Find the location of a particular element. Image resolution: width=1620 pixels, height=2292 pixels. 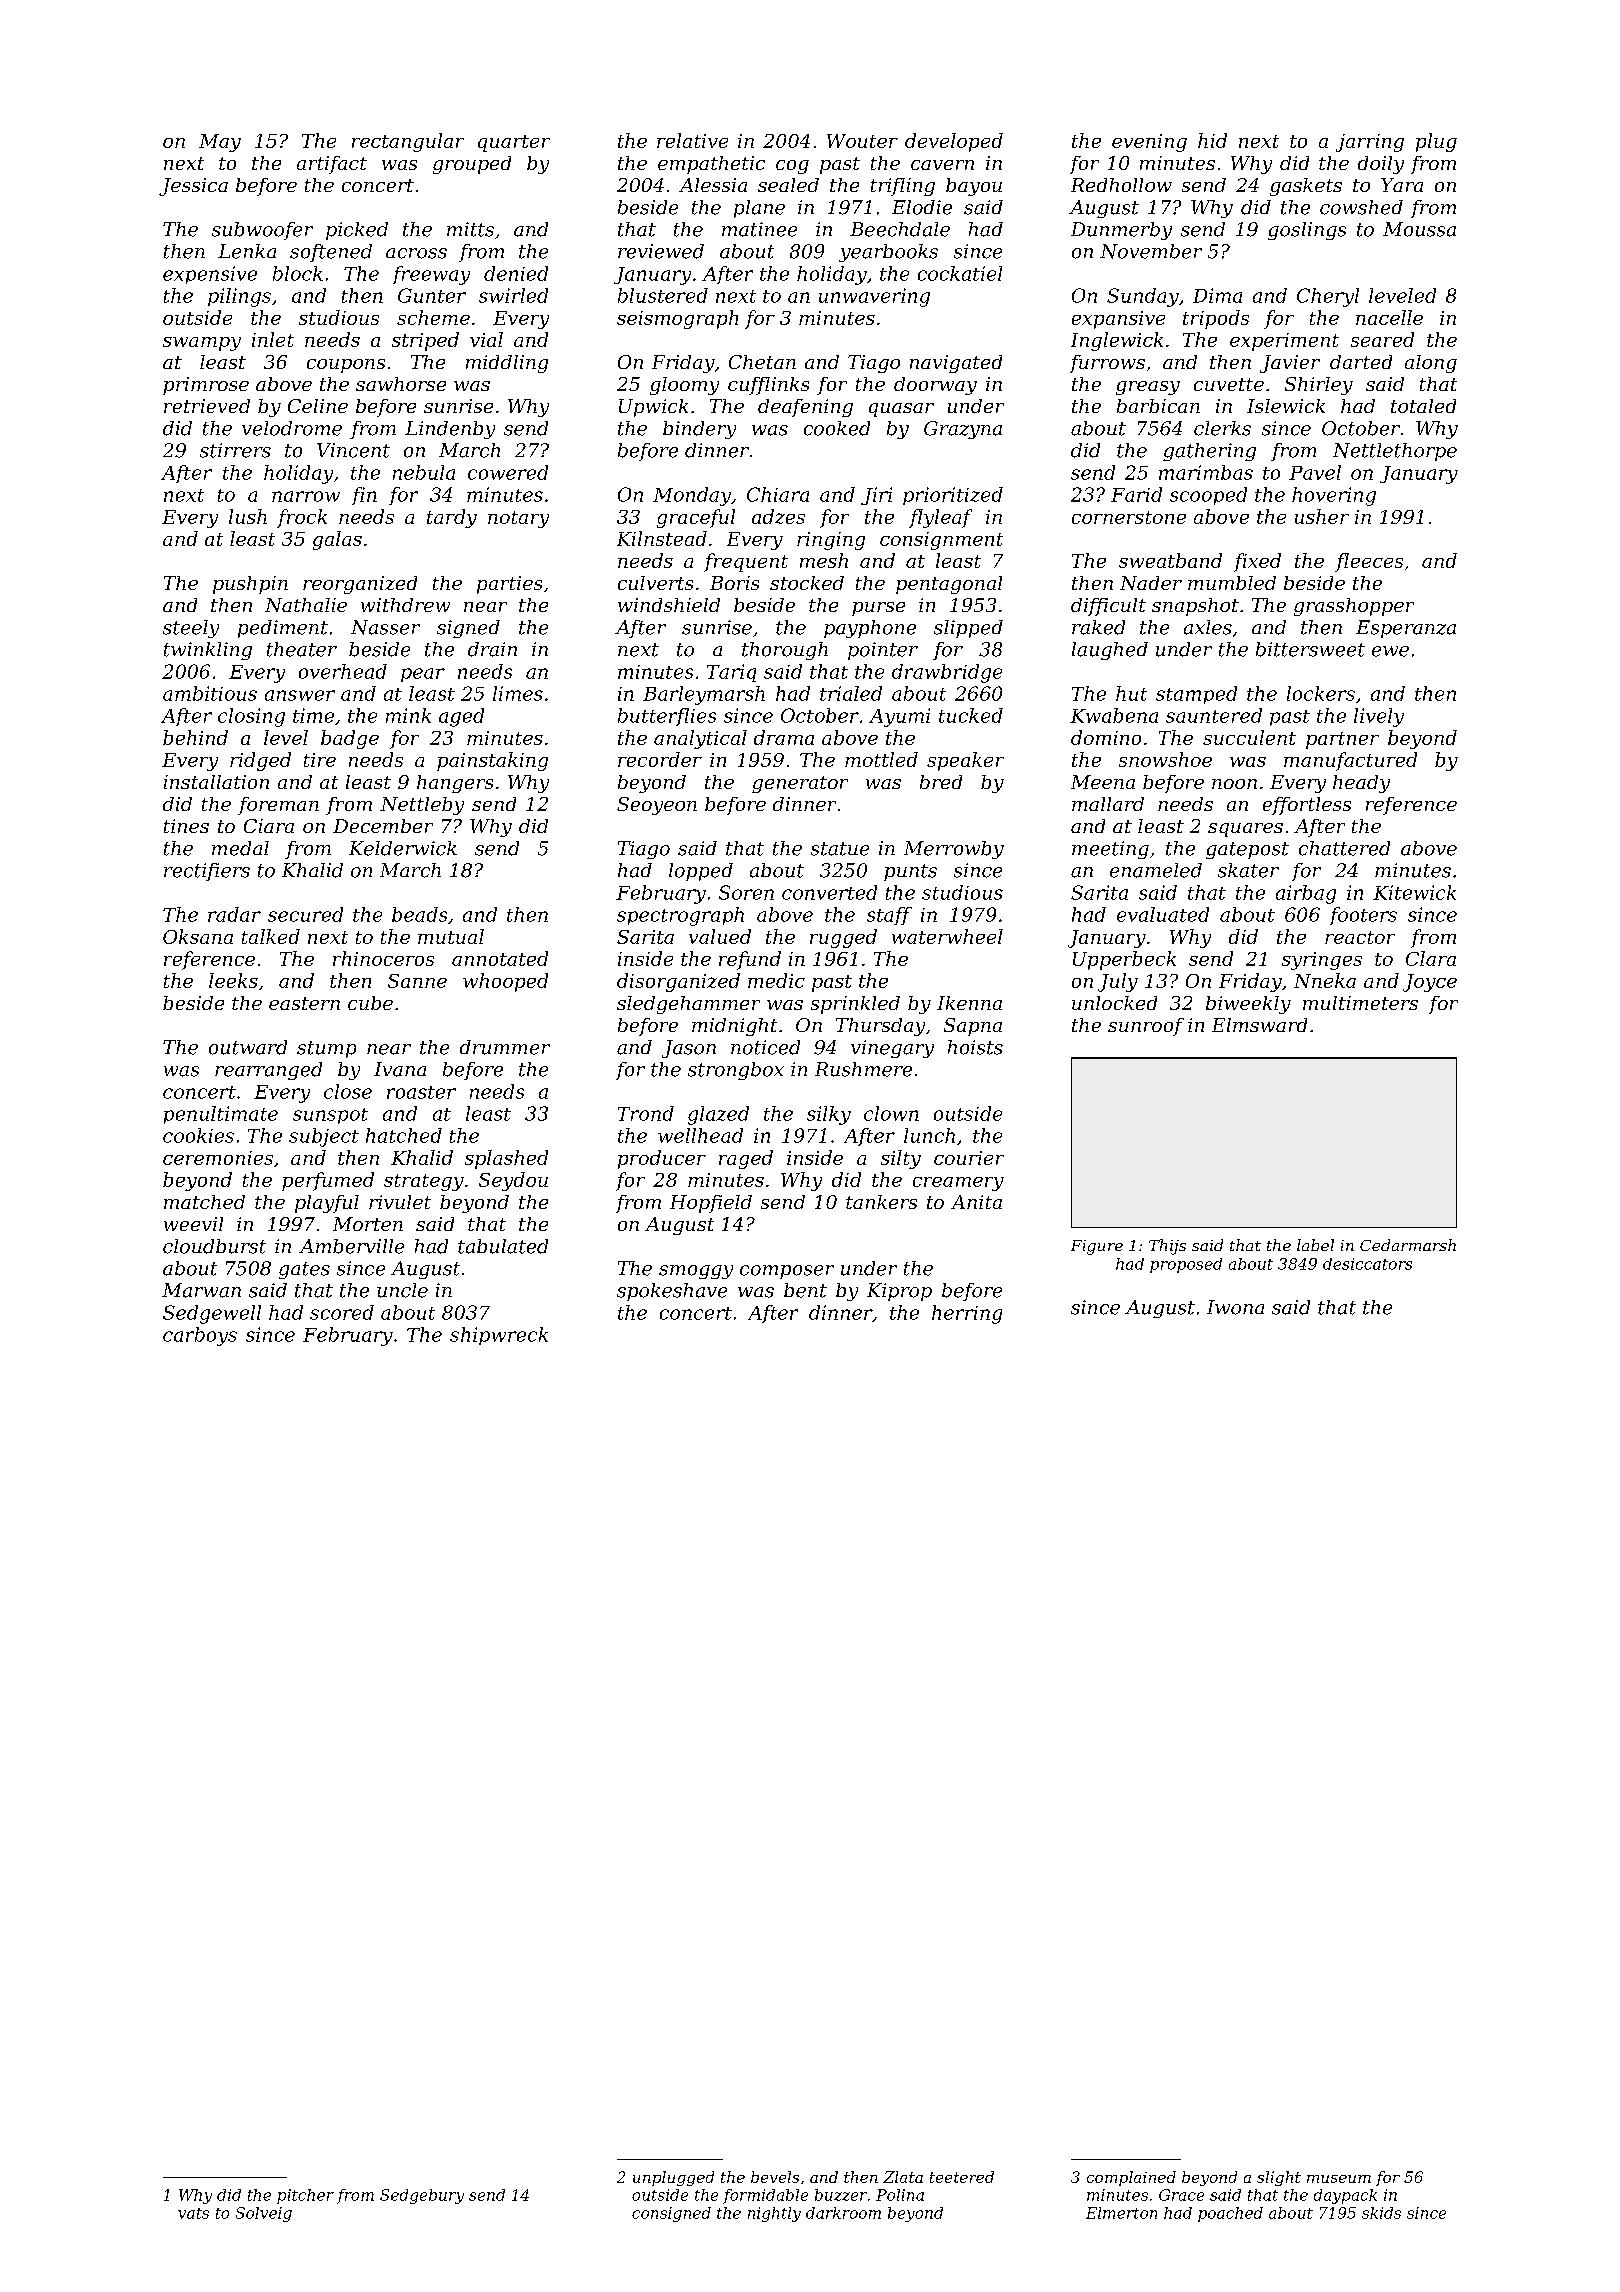

cowshed is located at coordinates (1361, 207).
